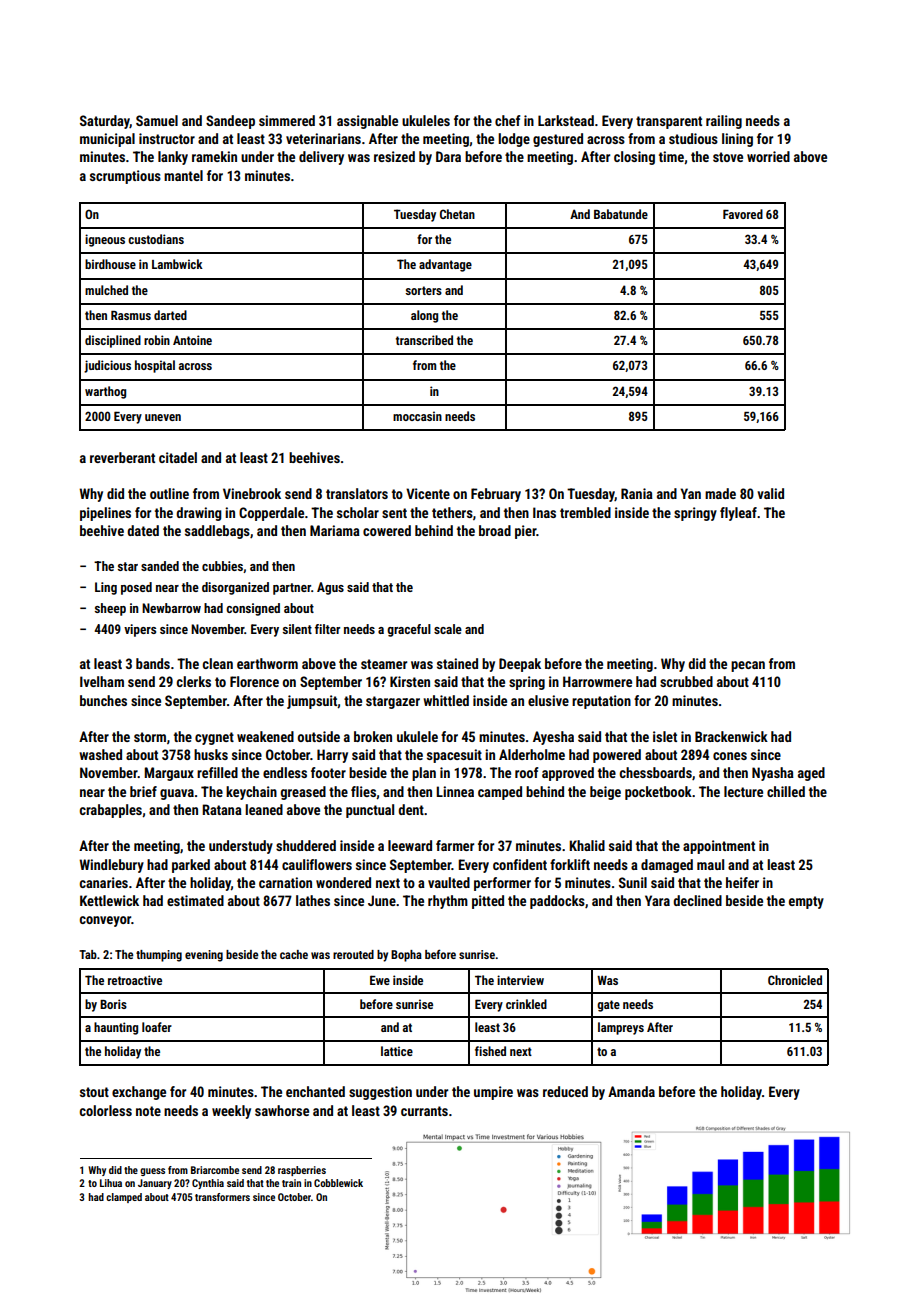  I want to click on Amanda, so click(631, 1091).
